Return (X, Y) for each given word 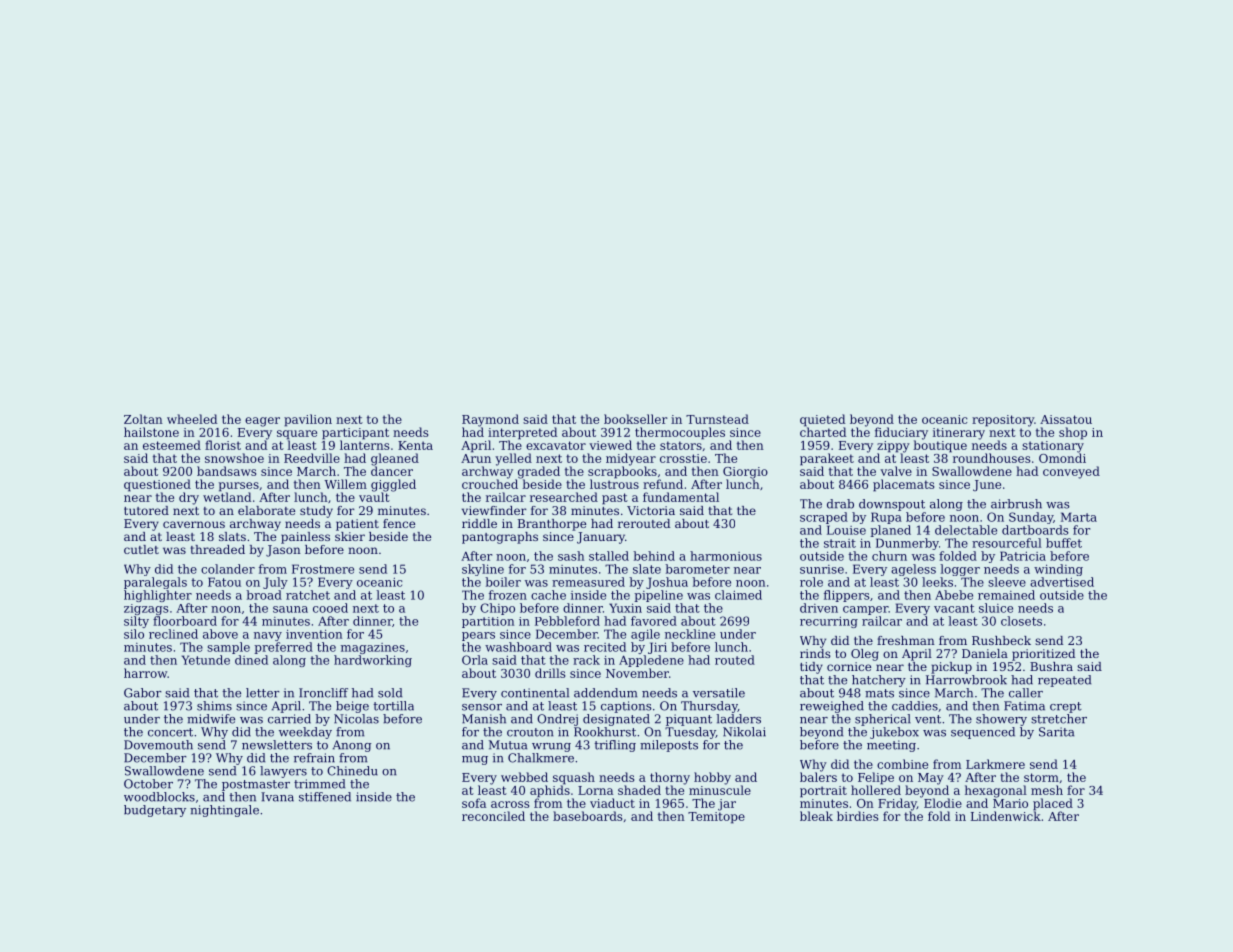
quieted (822, 420)
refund (663, 484)
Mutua (508, 745)
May (931, 779)
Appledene (651, 661)
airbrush (1016, 504)
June (987, 485)
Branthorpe (552, 525)
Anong (352, 746)
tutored (146, 510)
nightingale (224, 811)
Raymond (490, 420)
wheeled (192, 419)
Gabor (143, 693)
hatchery (879, 681)
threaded (217, 549)
